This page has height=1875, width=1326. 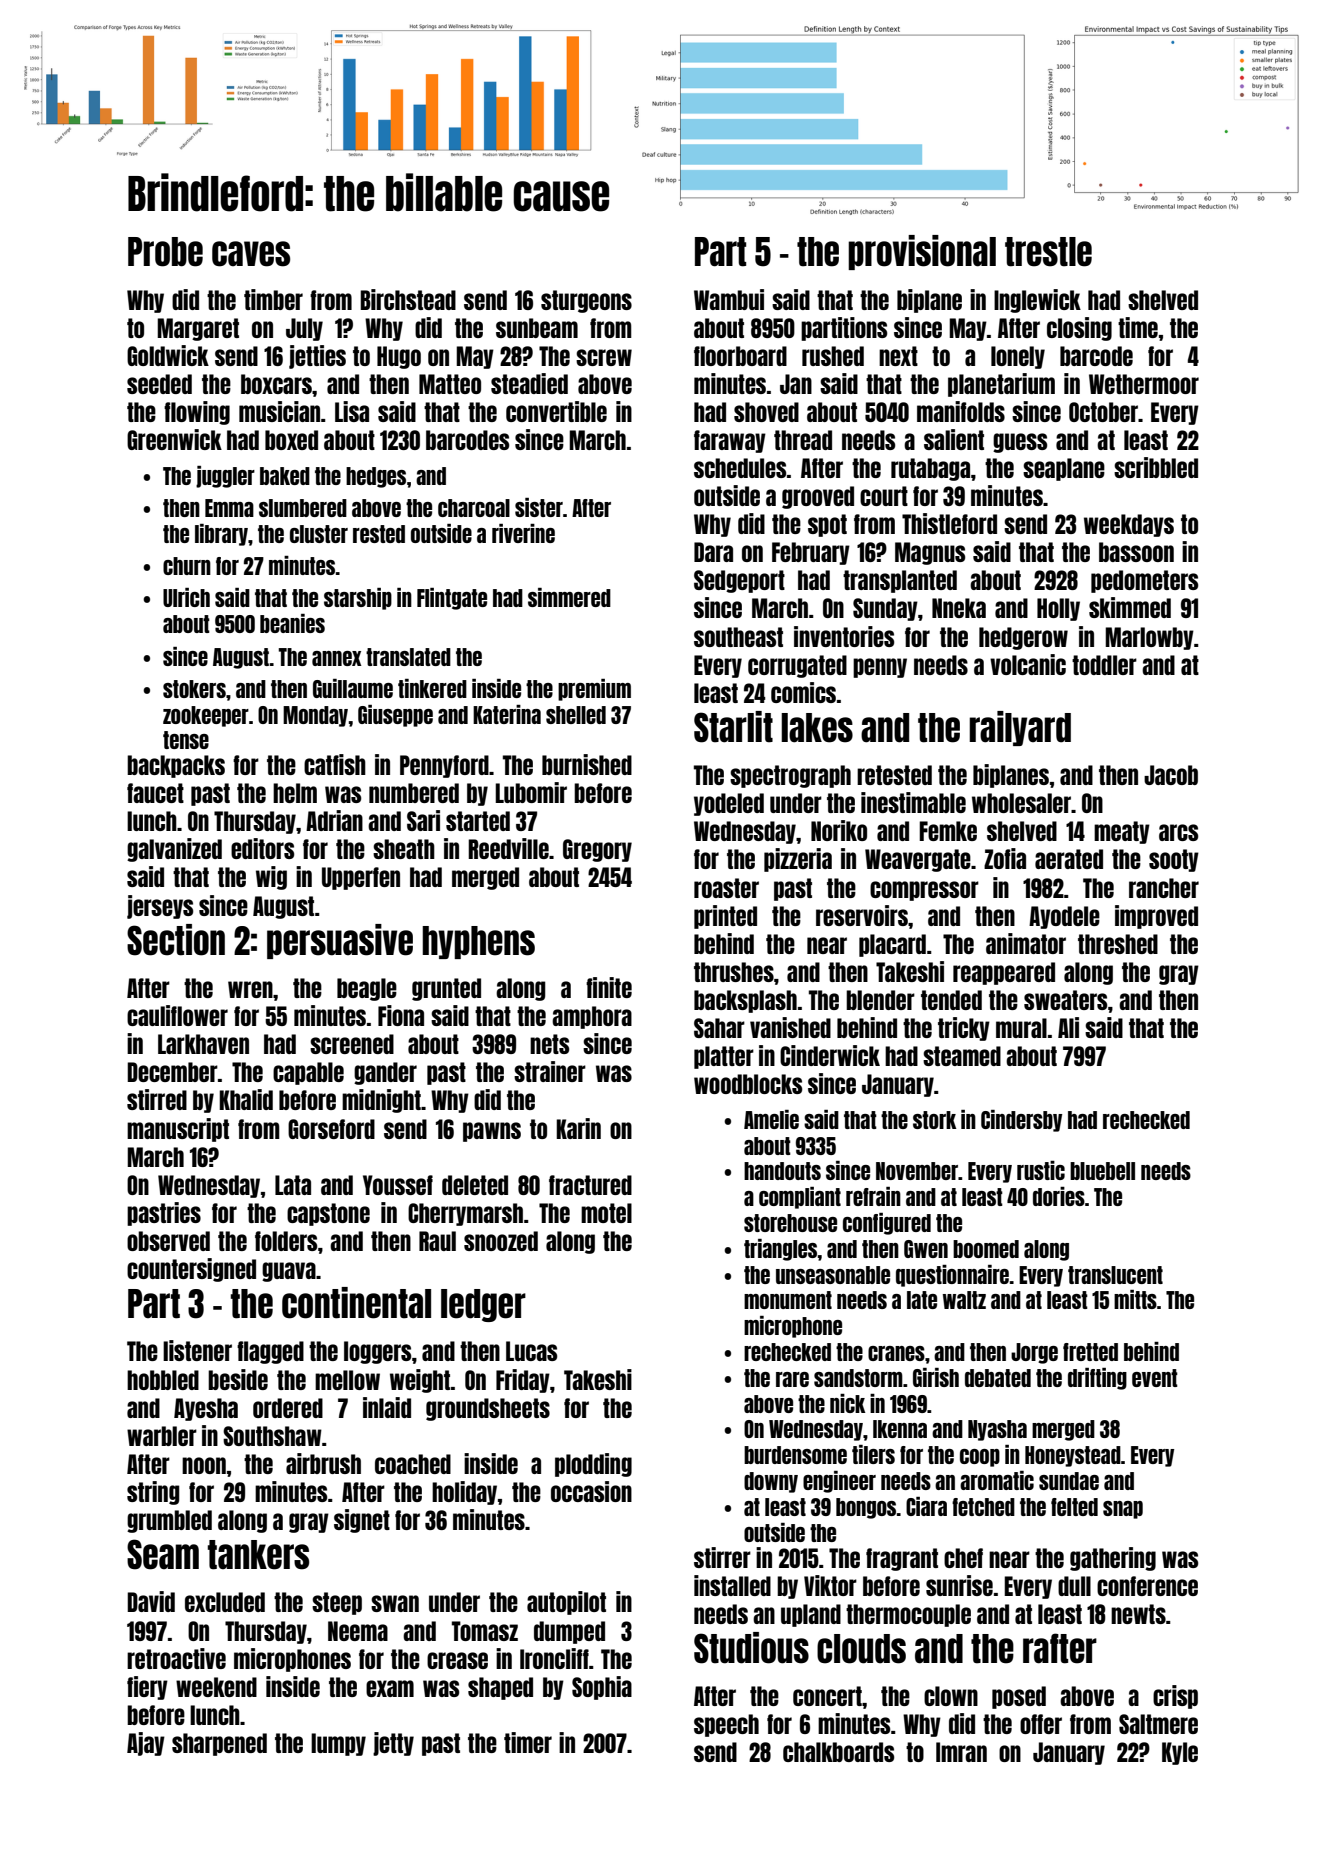 I want to click on Imran, so click(x=961, y=1752).
